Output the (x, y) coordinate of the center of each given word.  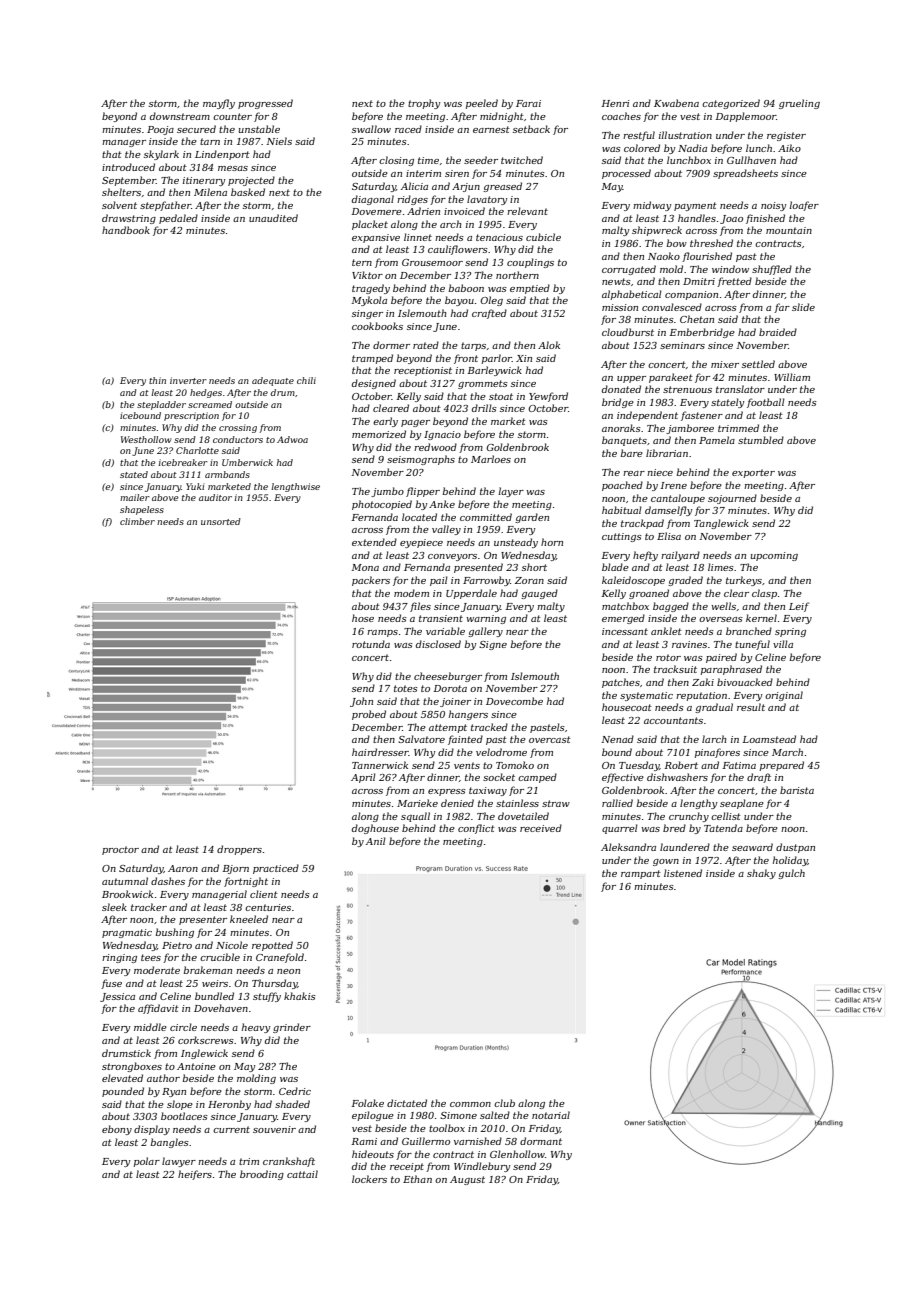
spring (790, 632)
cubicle (543, 237)
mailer (135, 497)
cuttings (622, 537)
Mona (365, 567)
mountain (789, 230)
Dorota (450, 688)
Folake (368, 1103)
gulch (791, 874)
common (470, 1104)
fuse (111, 984)
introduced (128, 167)
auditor (215, 497)
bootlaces (184, 1116)
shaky (761, 874)
